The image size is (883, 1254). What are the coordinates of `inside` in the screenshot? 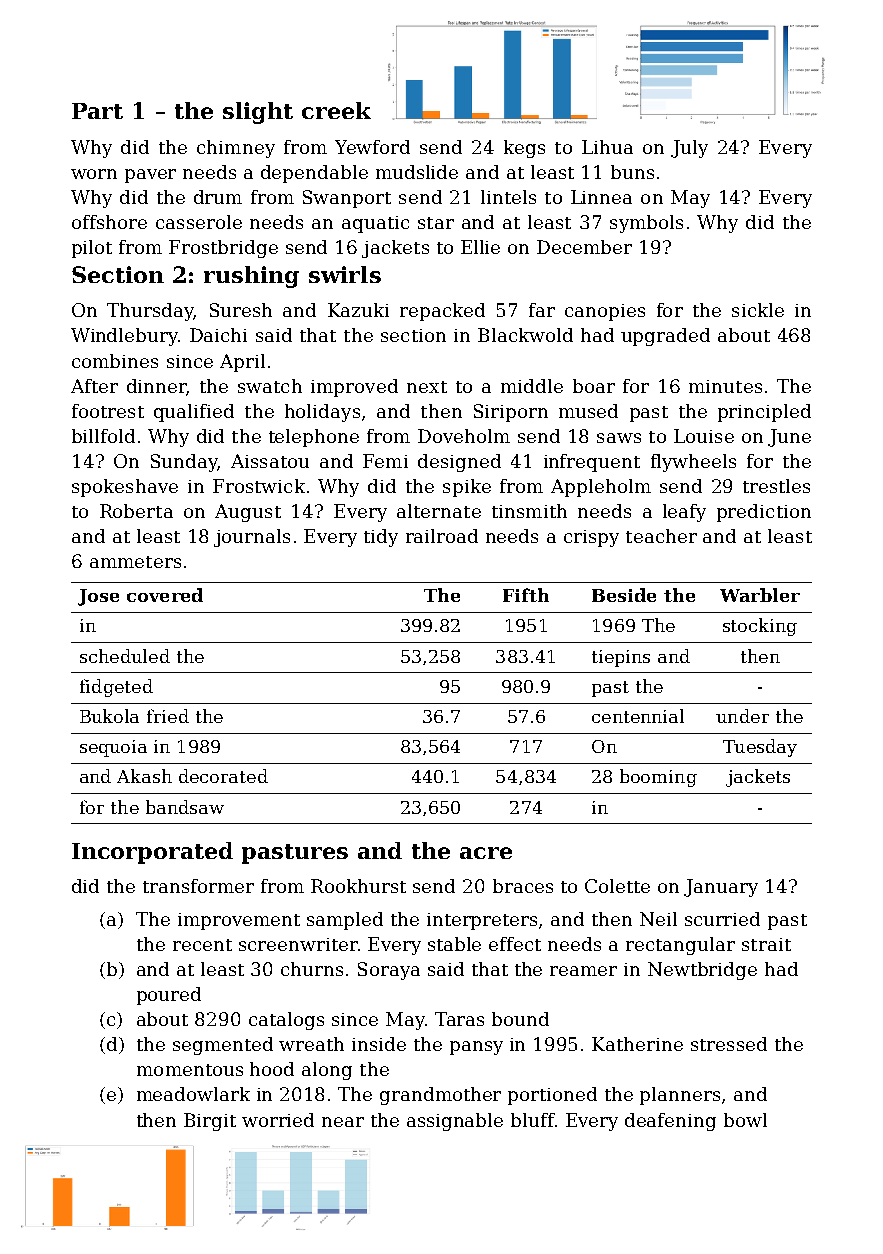 It's located at (379, 1044).
